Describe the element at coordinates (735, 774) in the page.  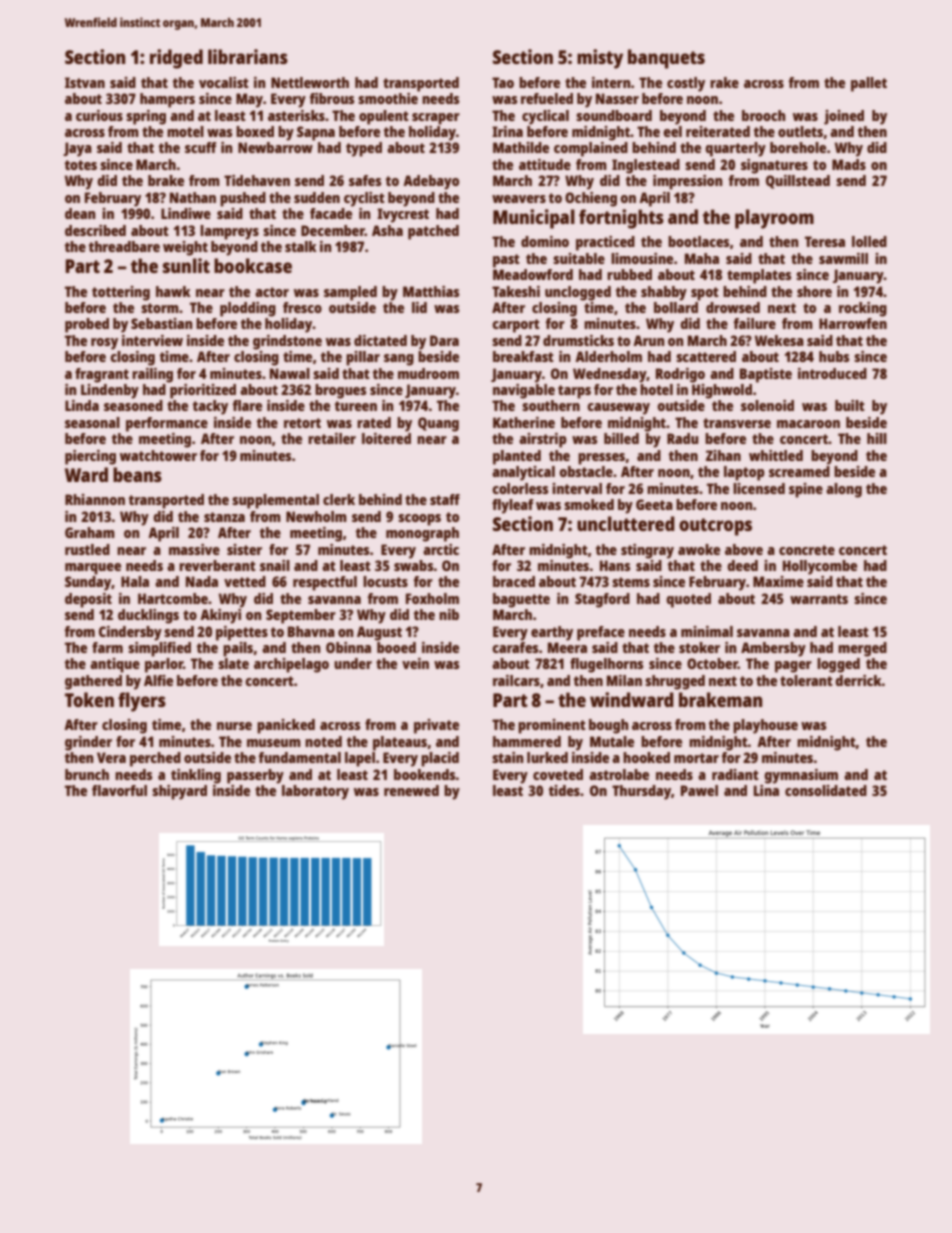
I see `radiant` at that location.
